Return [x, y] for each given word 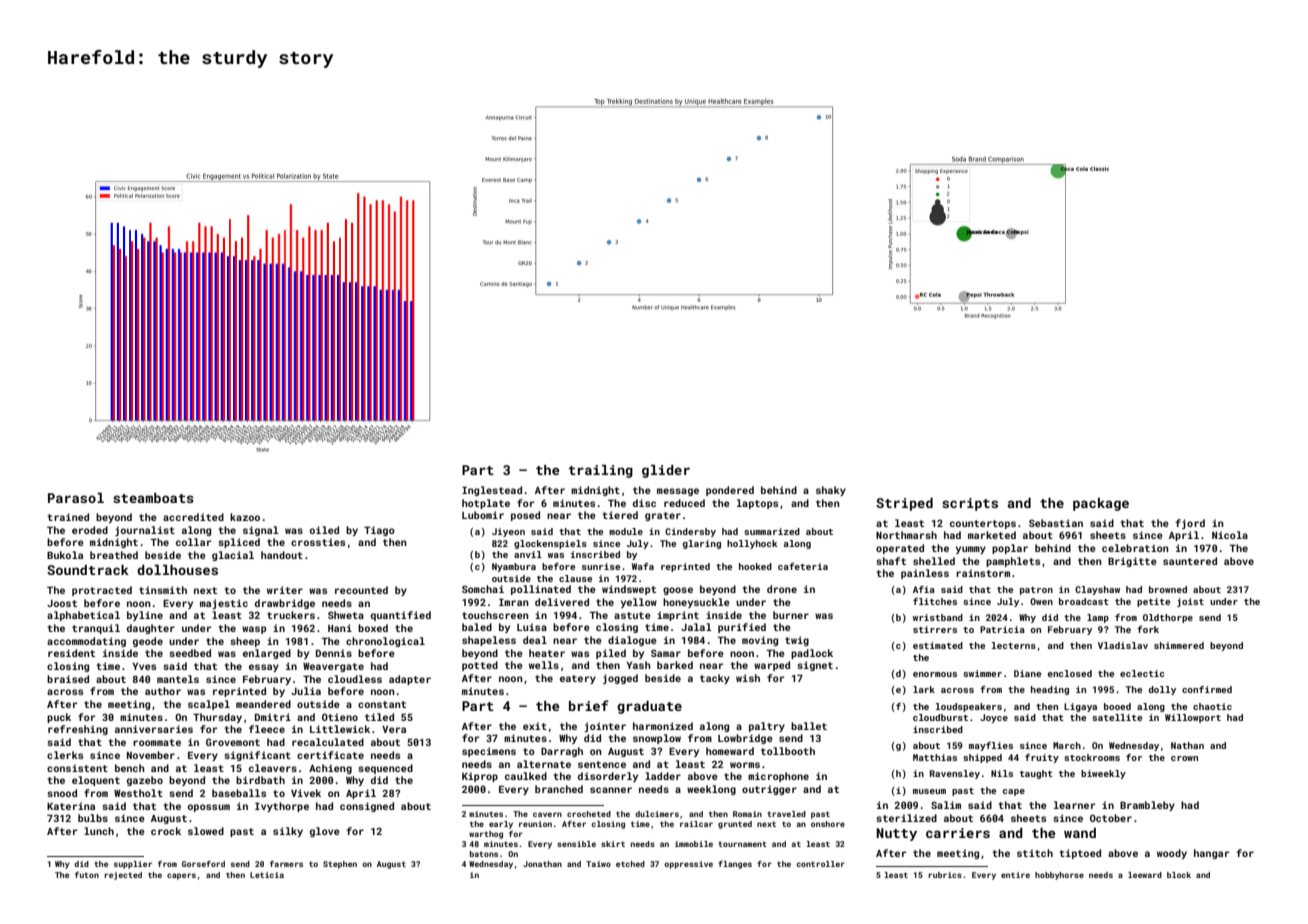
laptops [757, 504]
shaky [831, 491]
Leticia [267, 875]
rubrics [945, 875]
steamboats [153, 498]
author [163, 691]
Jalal [696, 627]
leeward [1145, 875]
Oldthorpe [1168, 618]
